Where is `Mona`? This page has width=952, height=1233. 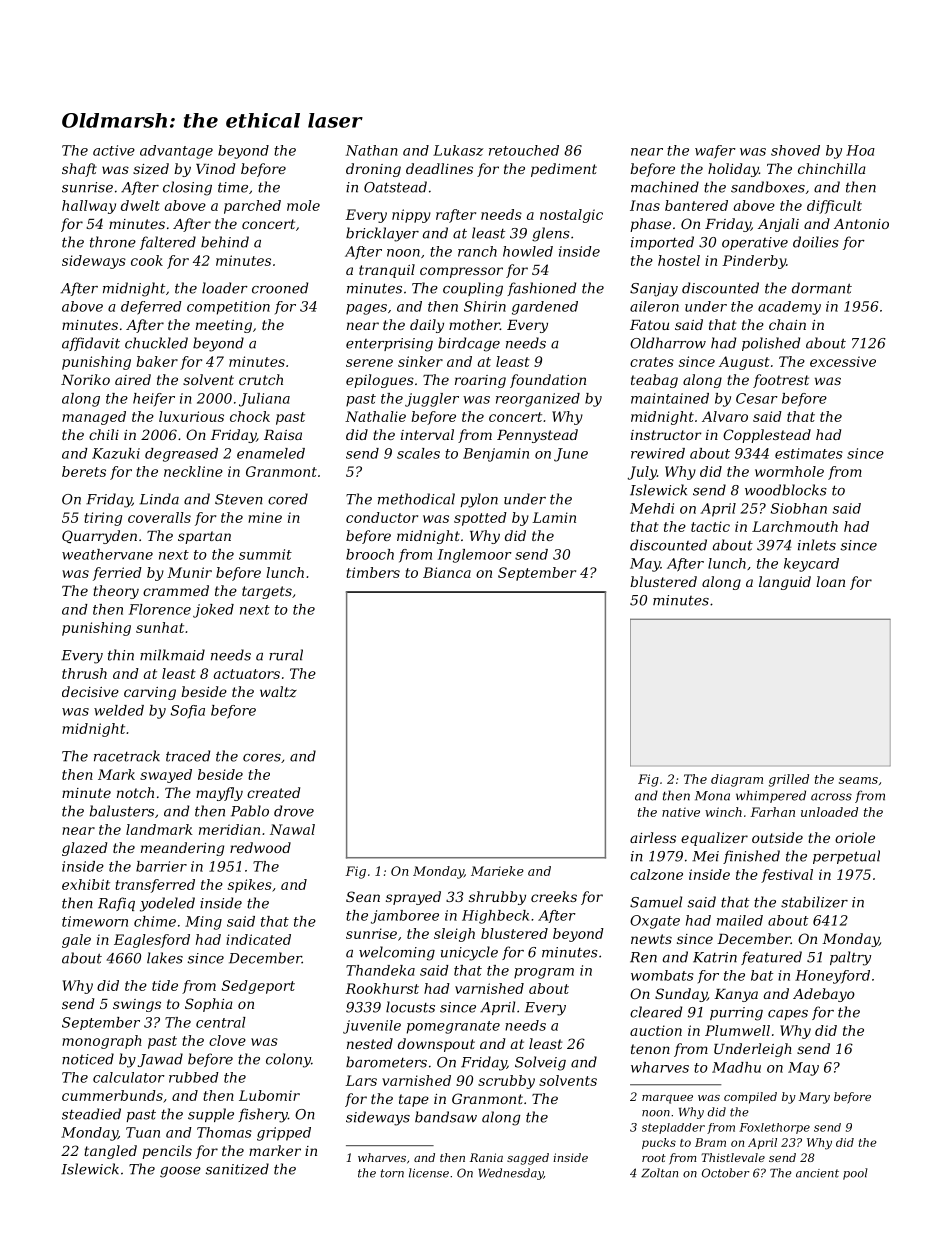 Mona is located at coordinates (712, 796).
